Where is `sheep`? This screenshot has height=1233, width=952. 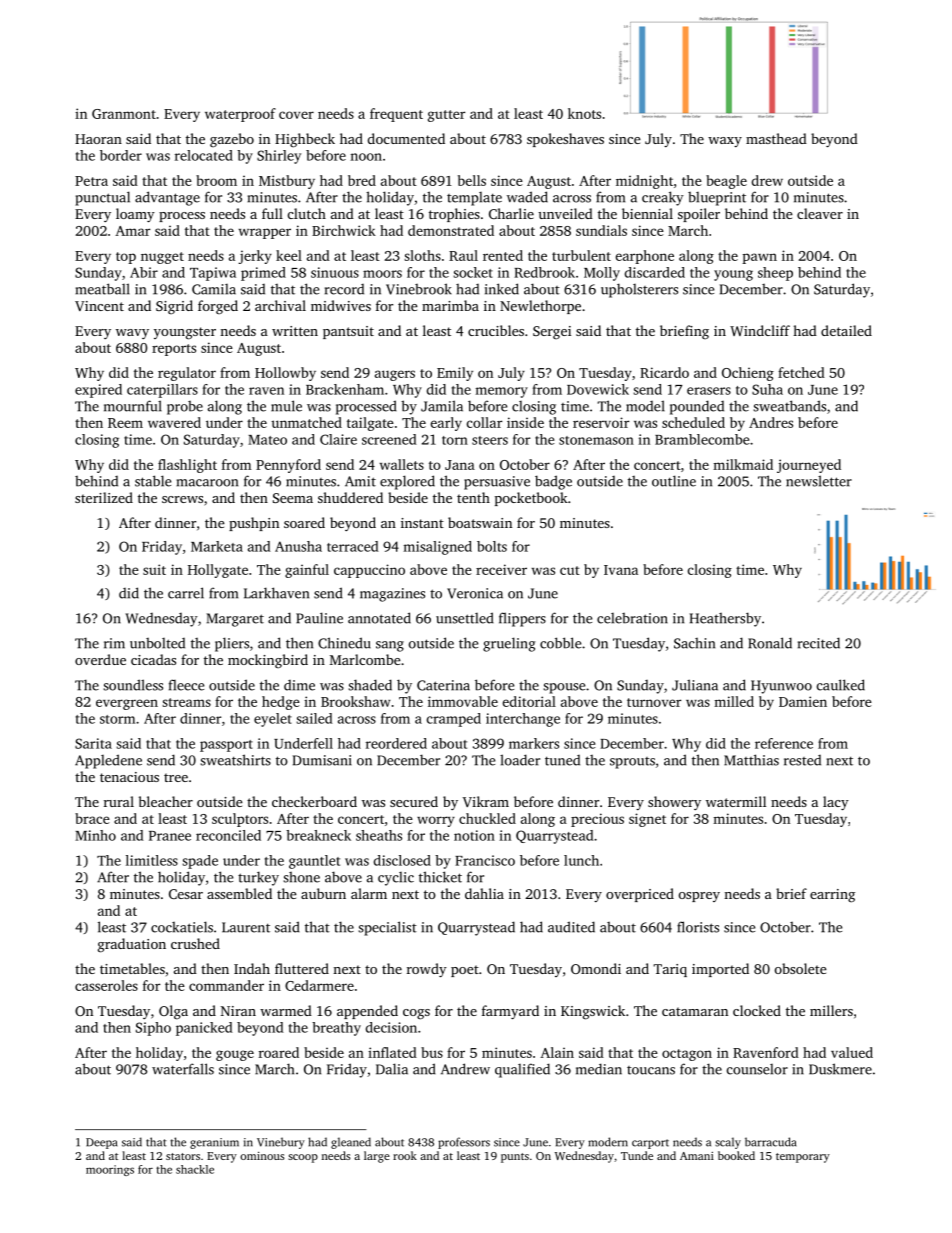
sheep is located at coordinates (775, 274).
